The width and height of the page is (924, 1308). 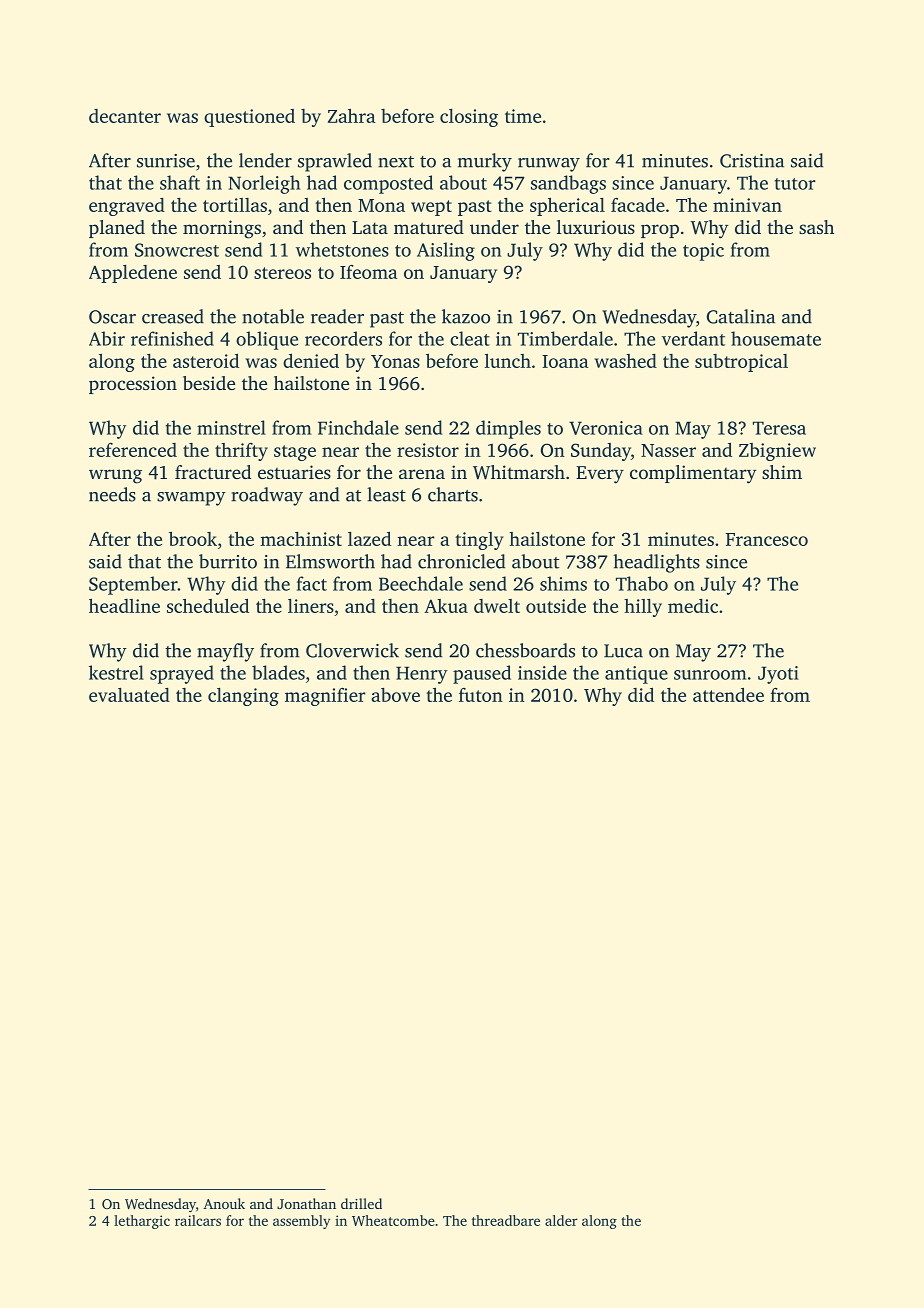 I want to click on futon, so click(x=481, y=695).
